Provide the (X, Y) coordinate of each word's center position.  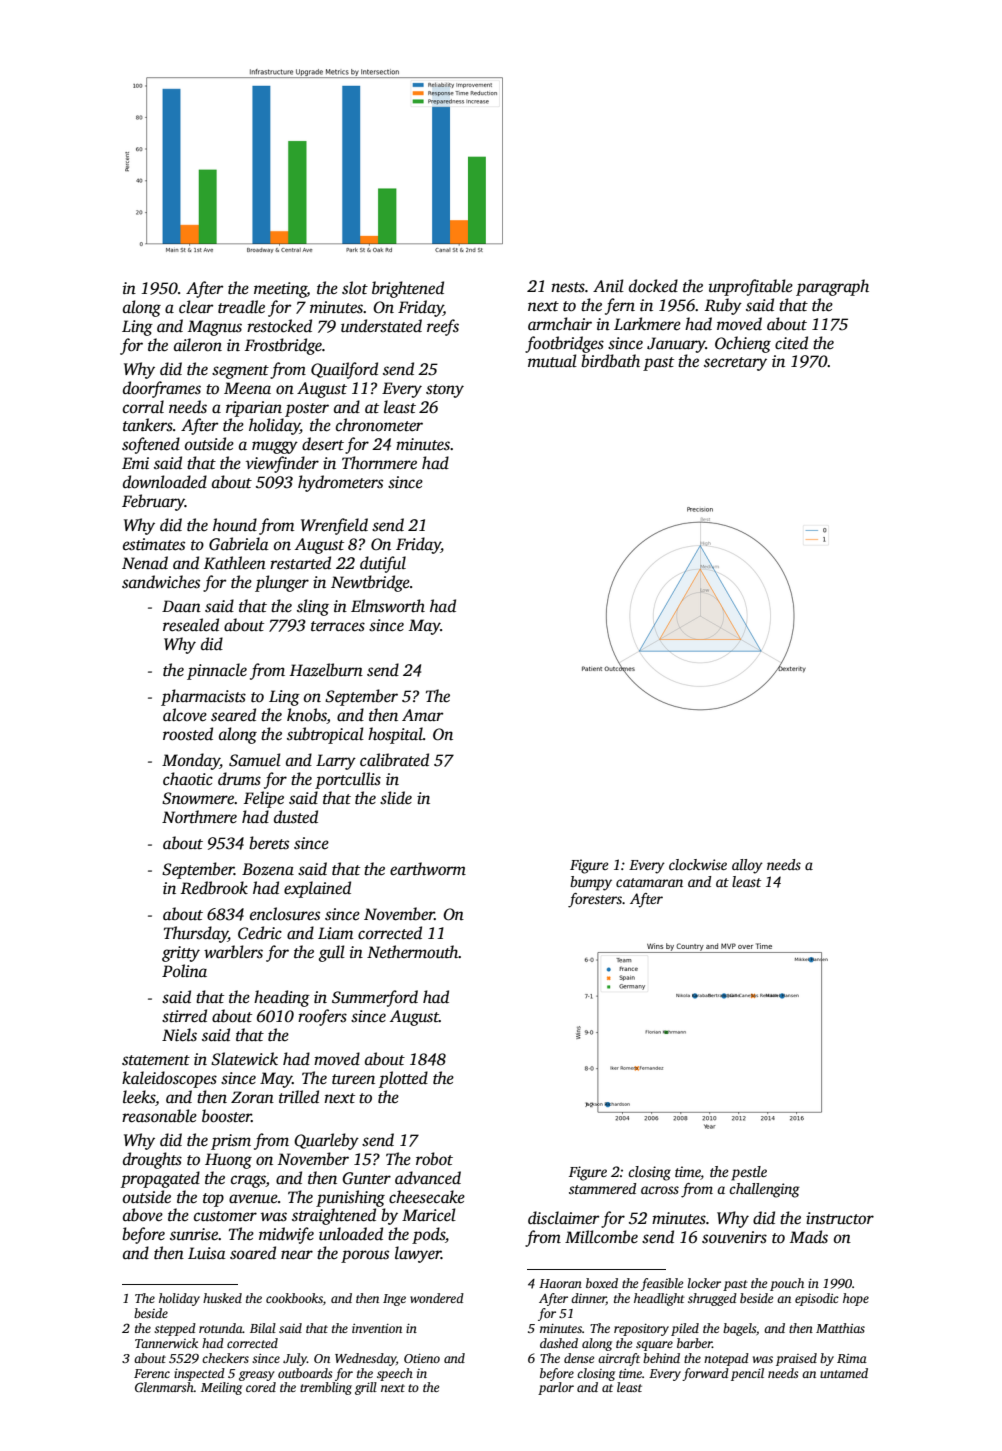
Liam (335, 933)
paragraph (832, 287)
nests (568, 287)
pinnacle (217, 671)
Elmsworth (388, 606)
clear (196, 307)
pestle (749, 1173)
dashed (559, 1343)
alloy (747, 866)
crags (248, 1181)
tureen (353, 1079)
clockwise (698, 864)
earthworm (428, 869)
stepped (175, 1329)
